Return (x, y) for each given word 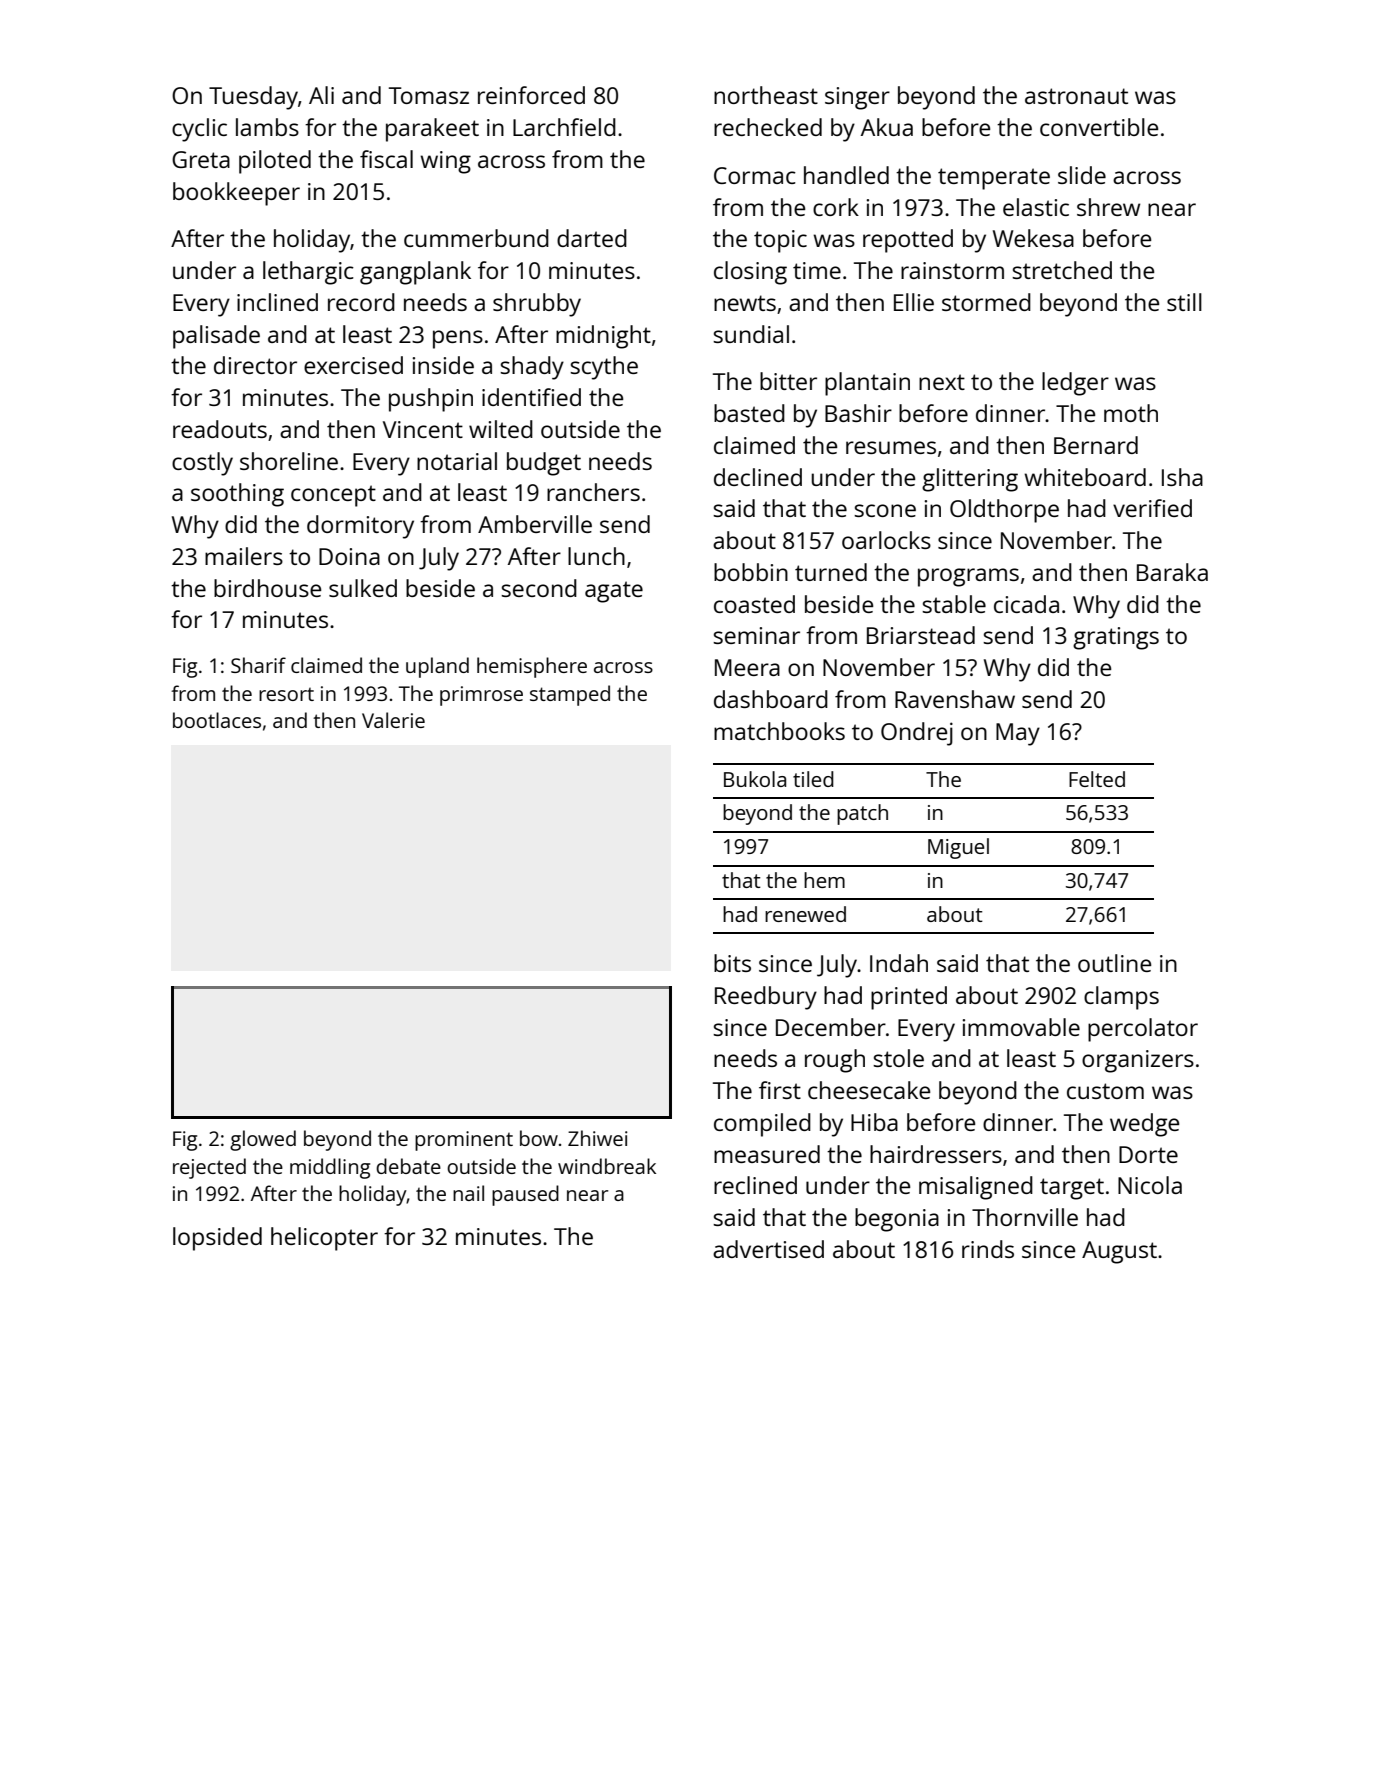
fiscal (386, 159)
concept (333, 496)
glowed (263, 1140)
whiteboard (1085, 477)
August (1119, 1252)
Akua (887, 127)
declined (758, 477)
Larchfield (564, 127)
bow (539, 1138)
